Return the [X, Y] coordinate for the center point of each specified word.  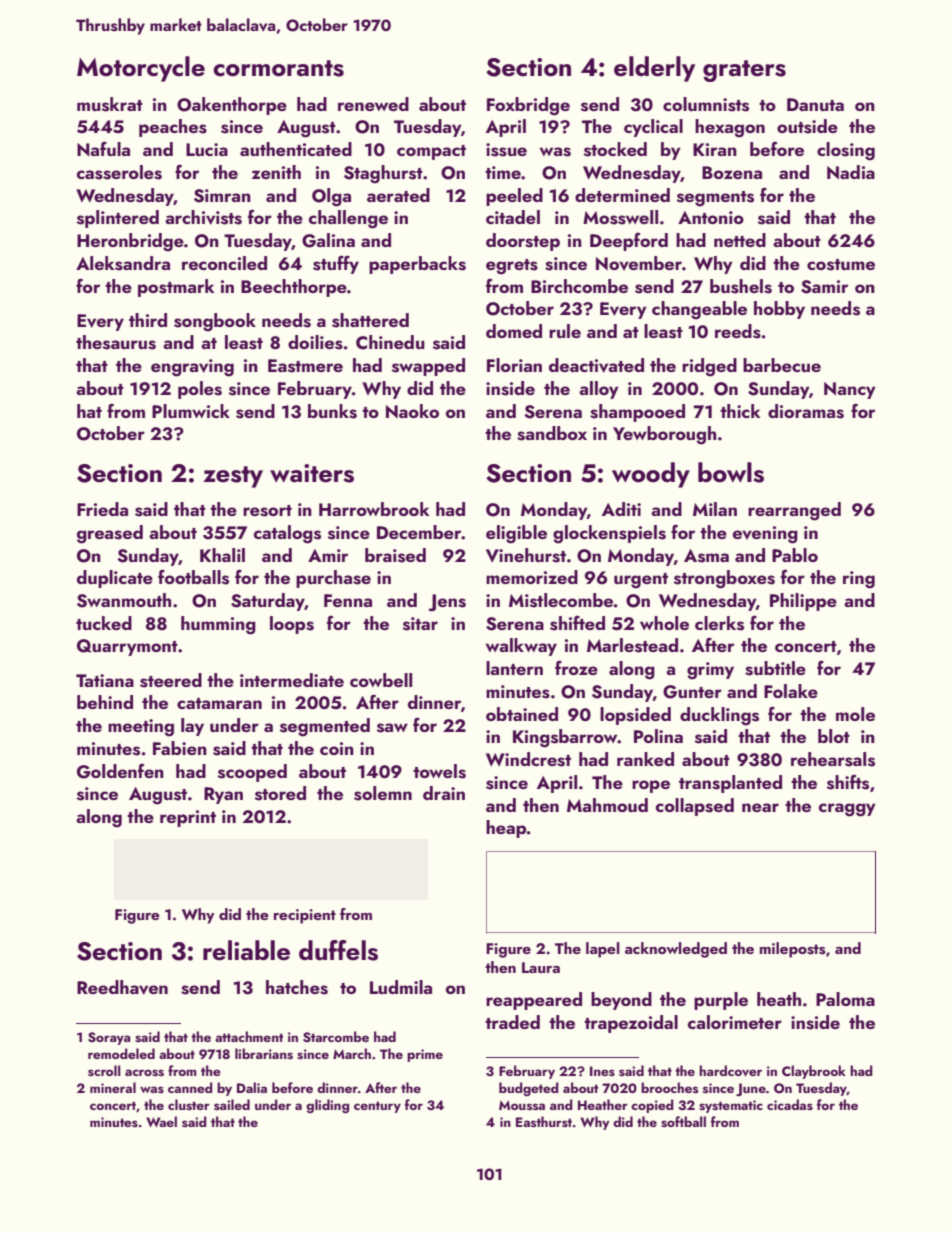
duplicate [115, 579]
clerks [719, 623]
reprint [188, 818]
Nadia [851, 172]
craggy [847, 810]
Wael [161, 1121]
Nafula [103, 149]
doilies [315, 342]
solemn [383, 793]
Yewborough [664, 435]
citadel [513, 217]
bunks [332, 411]
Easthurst [544, 1121]
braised [395, 555]
